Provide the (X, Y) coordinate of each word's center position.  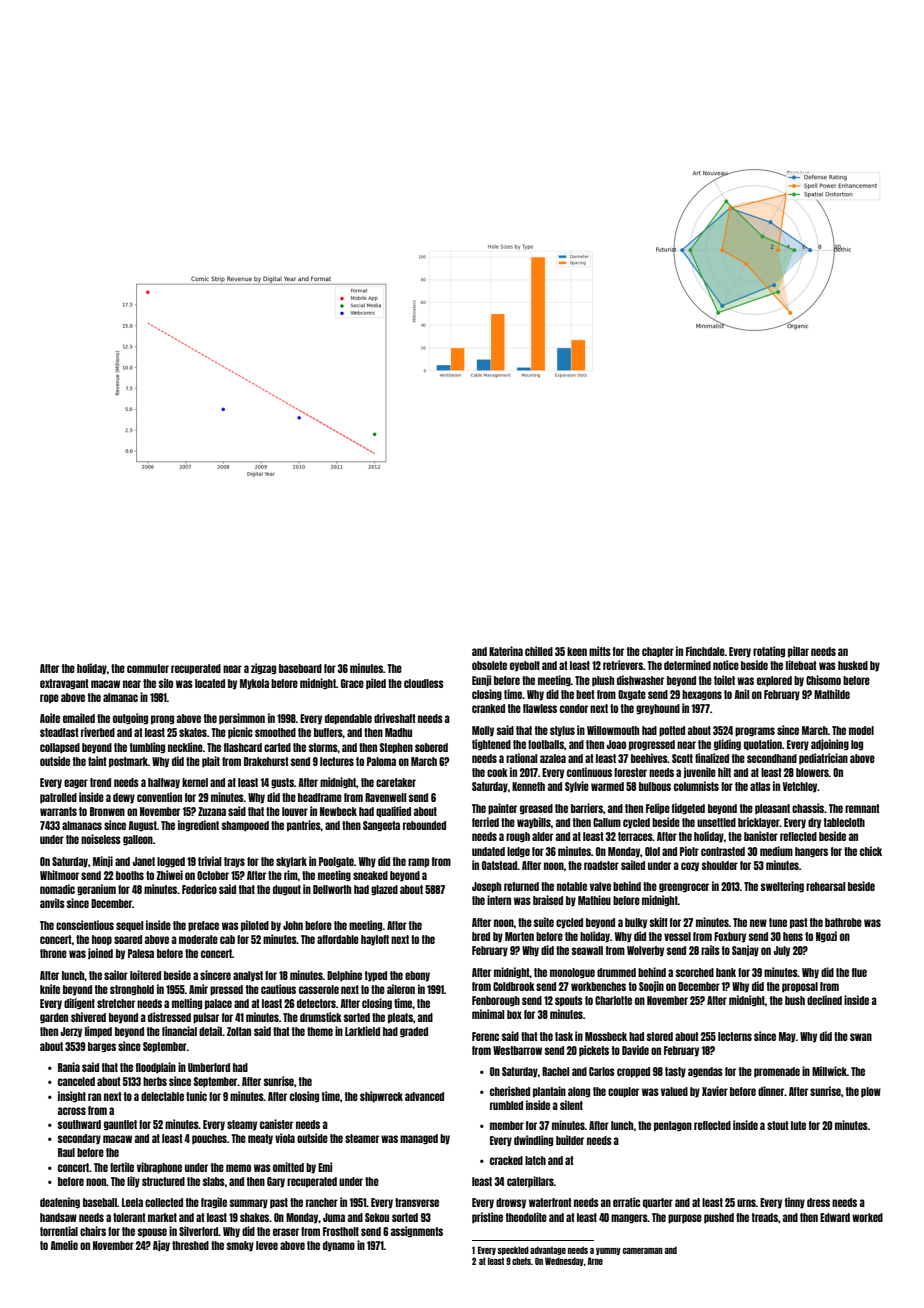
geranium (96, 890)
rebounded (424, 825)
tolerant (129, 1217)
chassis (808, 808)
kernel (195, 782)
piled (376, 684)
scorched (695, 972)
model (861, 730)
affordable (338, 939)
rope (49, 699)
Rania (69, 1067)
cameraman (643, 1251)
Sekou (377, 1217)
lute (798, 1125)
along (579, 1092)
